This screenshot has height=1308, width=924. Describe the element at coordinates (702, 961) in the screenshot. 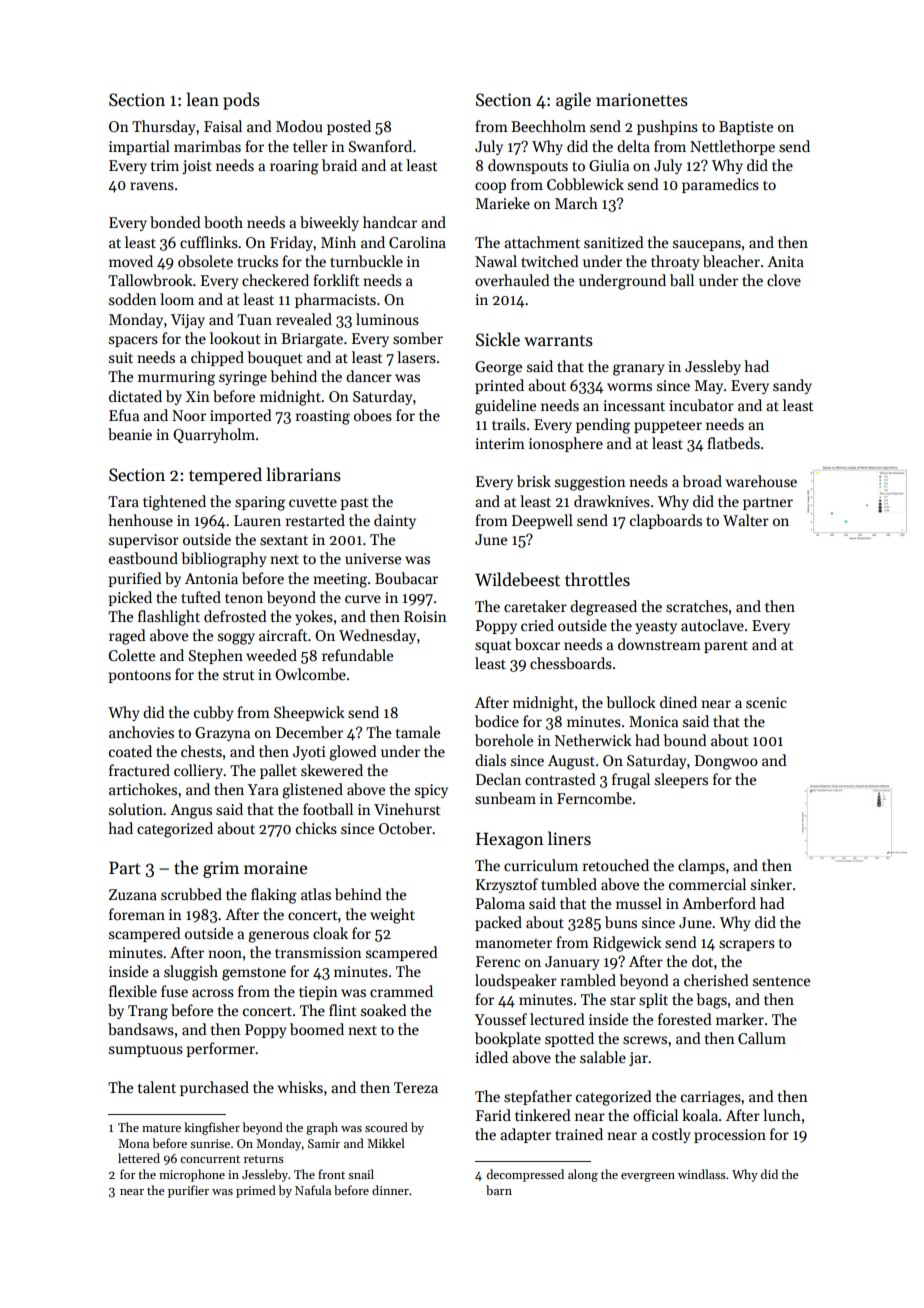

I see `dot` at that location.
